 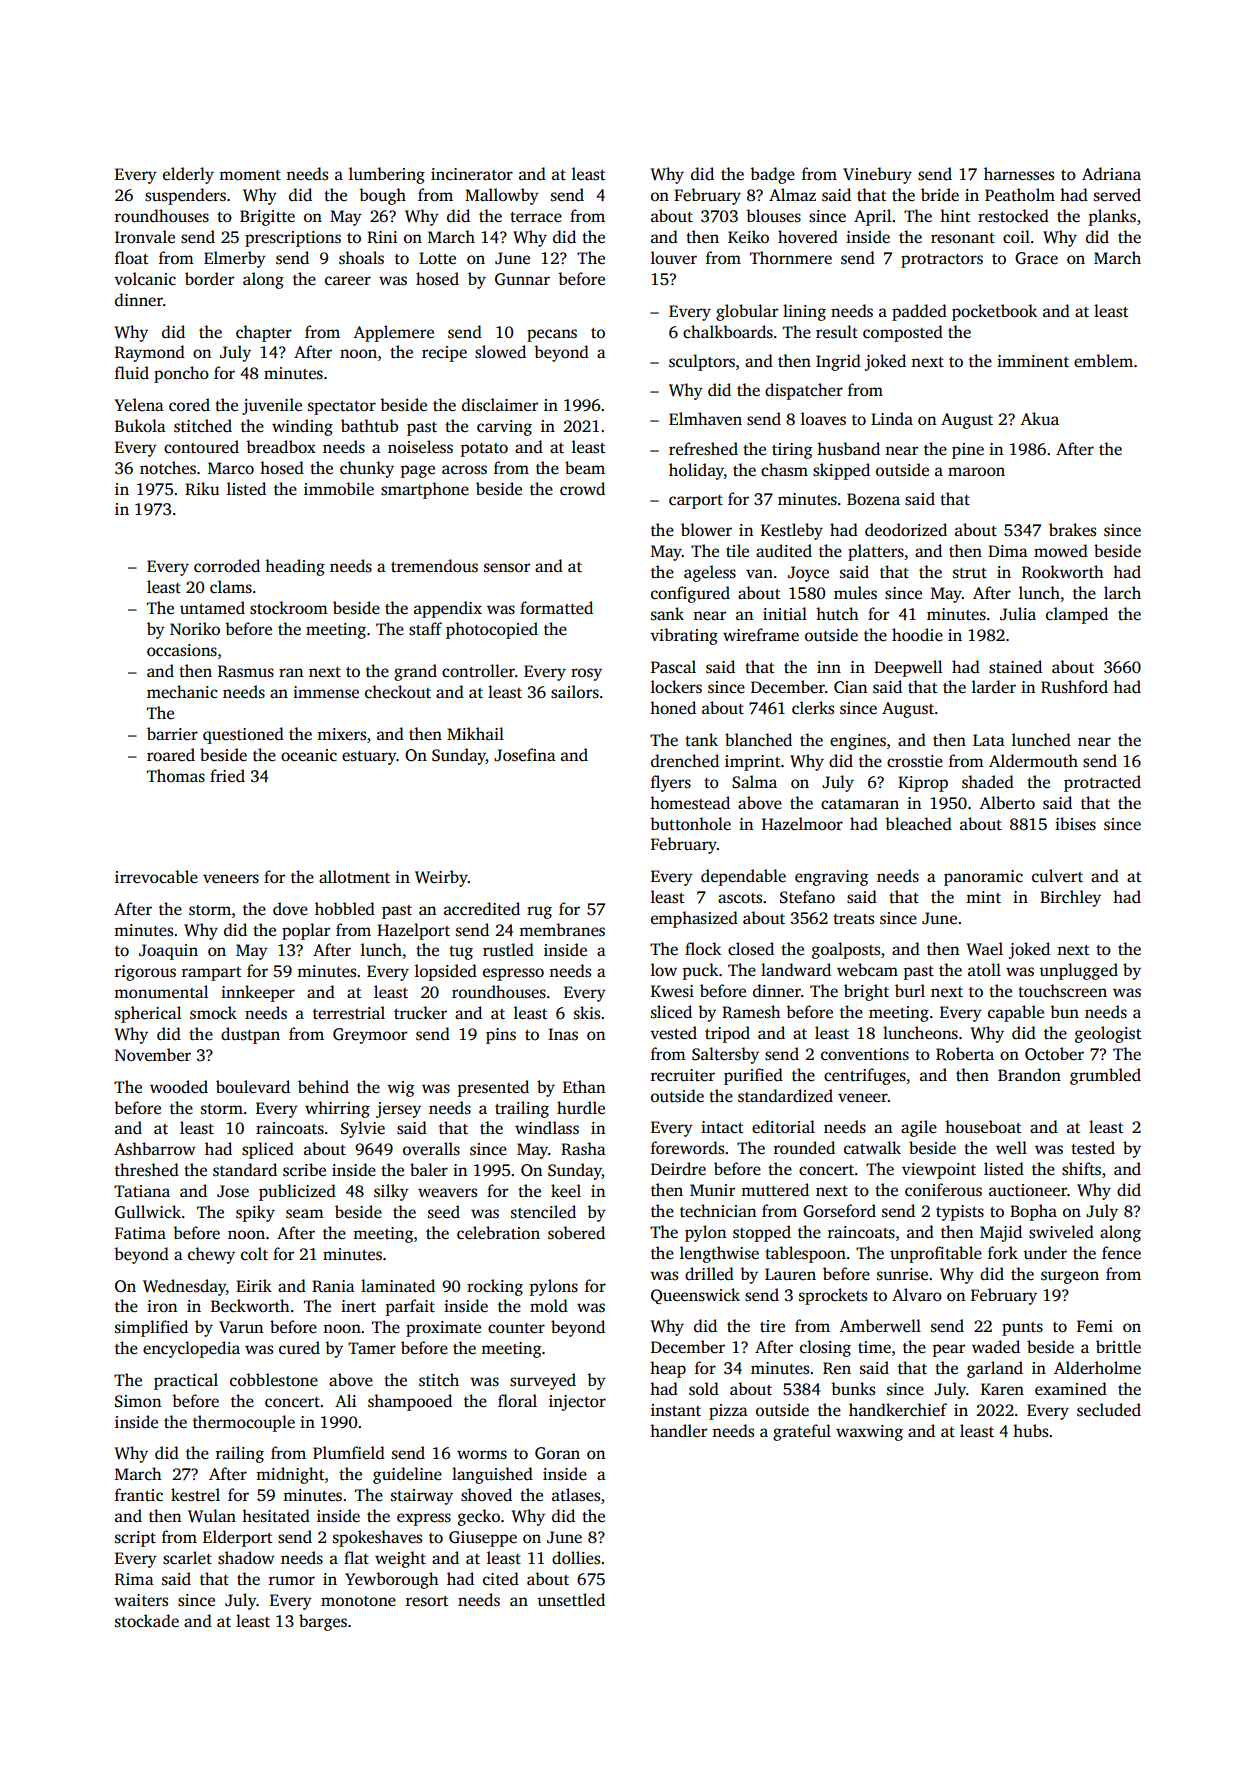 I want to click on immobile, so click(x=339, y=489).
